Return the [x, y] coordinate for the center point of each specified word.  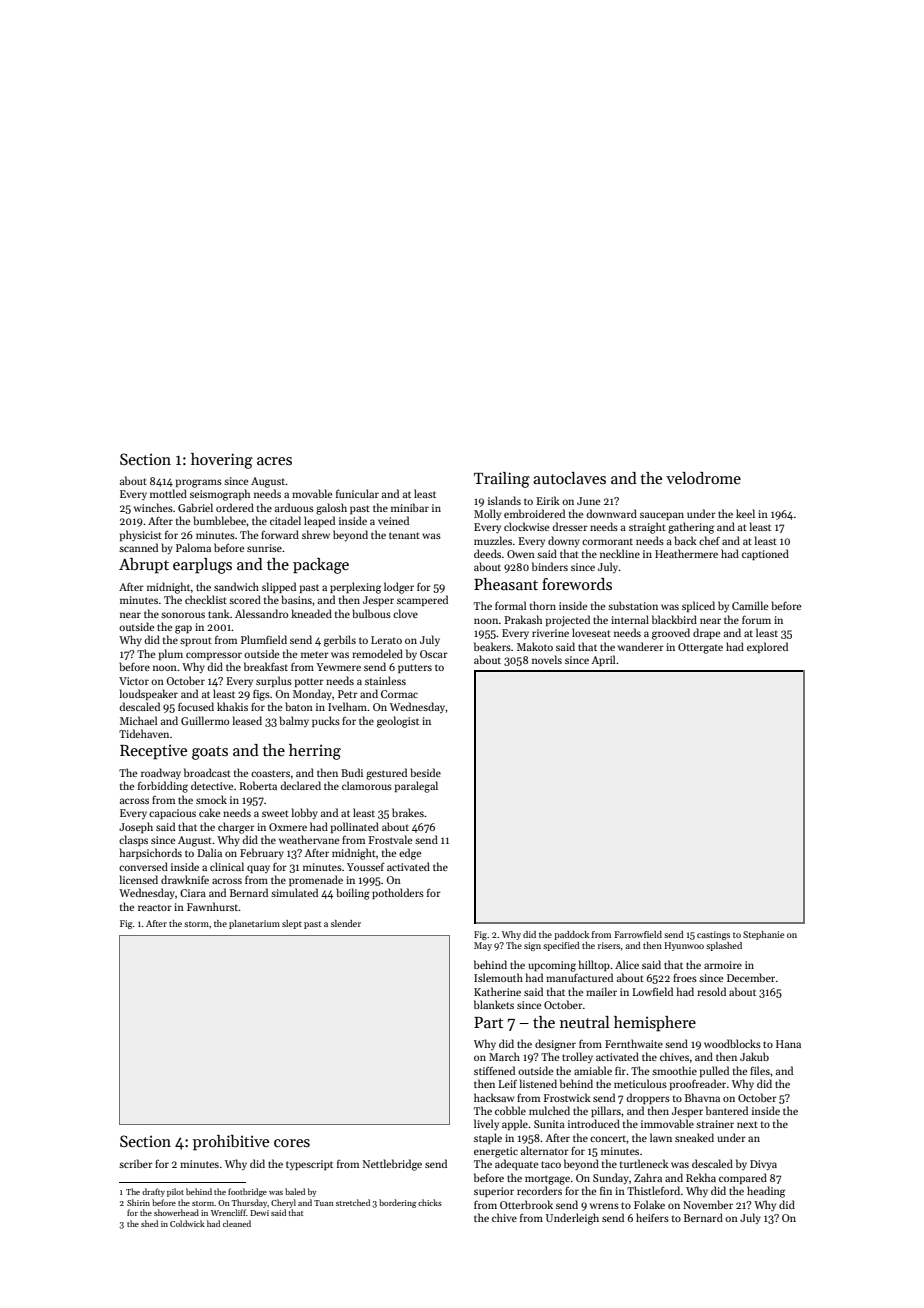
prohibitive [231, 1143]
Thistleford [653, 1190]
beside [425, 772]
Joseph [136, 827]
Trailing [502, 480]
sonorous [183, 615]
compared [743, 1178]
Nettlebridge [392, 1165]
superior [494, 1192]
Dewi [259, 1213]
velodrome [703, 478]
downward [611, 513]
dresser [570, 526]
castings [713, 935]
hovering [222, 461]
